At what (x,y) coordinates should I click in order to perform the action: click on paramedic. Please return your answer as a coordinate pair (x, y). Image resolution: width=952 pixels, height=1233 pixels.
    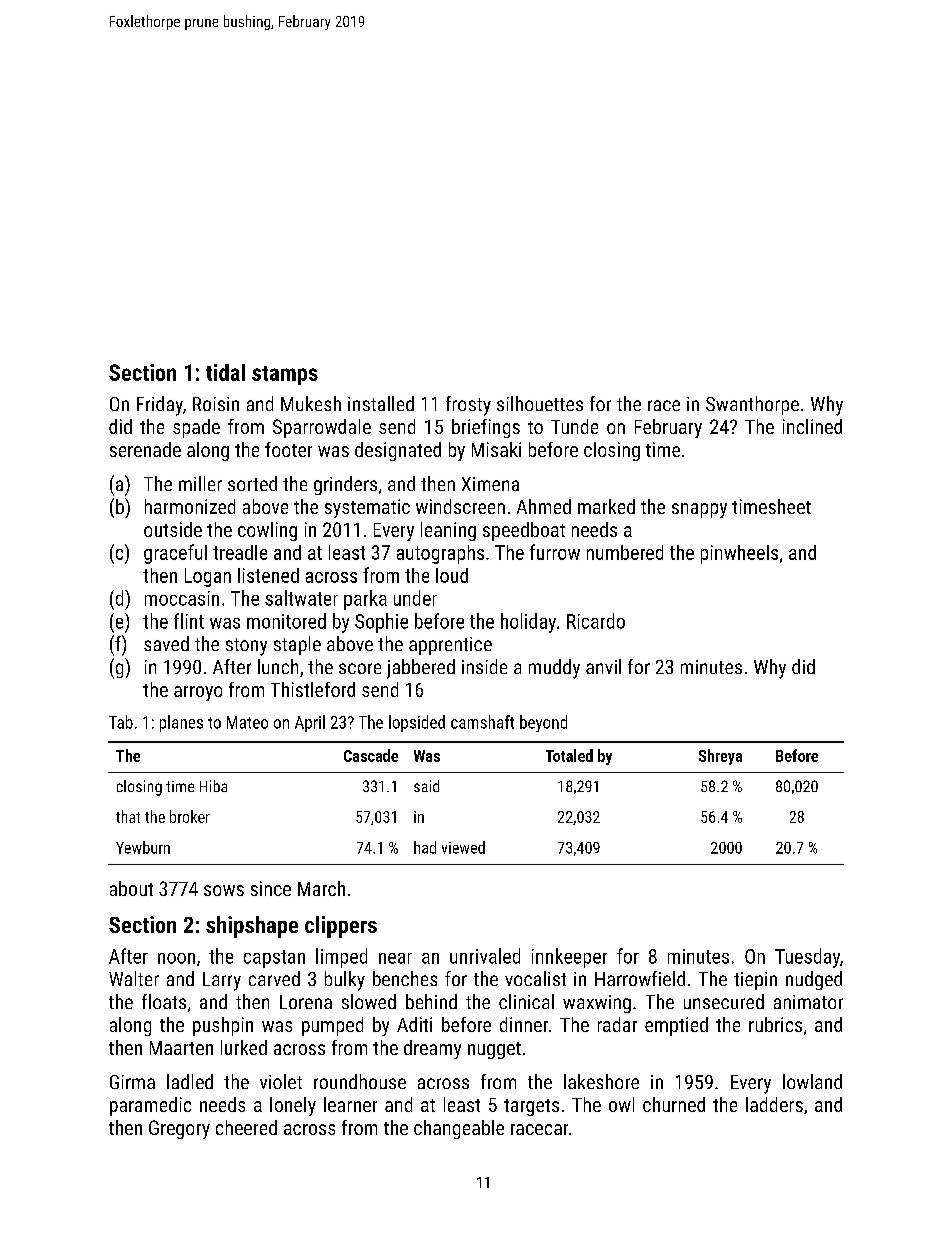
    Looking at the image, I should click on (150, 1106).
